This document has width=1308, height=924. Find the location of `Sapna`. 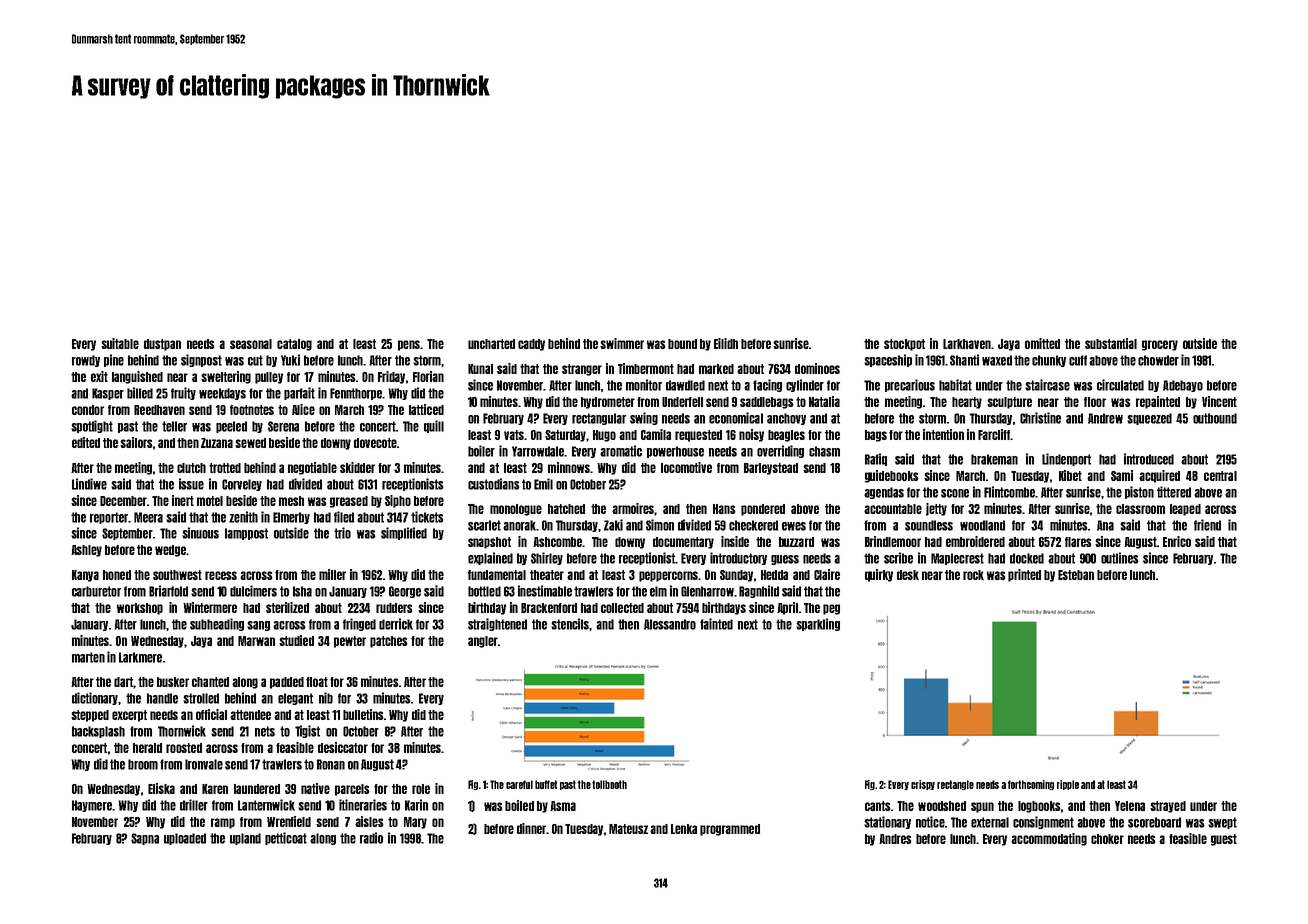

Sapna is located at coordinates (145, 839).
